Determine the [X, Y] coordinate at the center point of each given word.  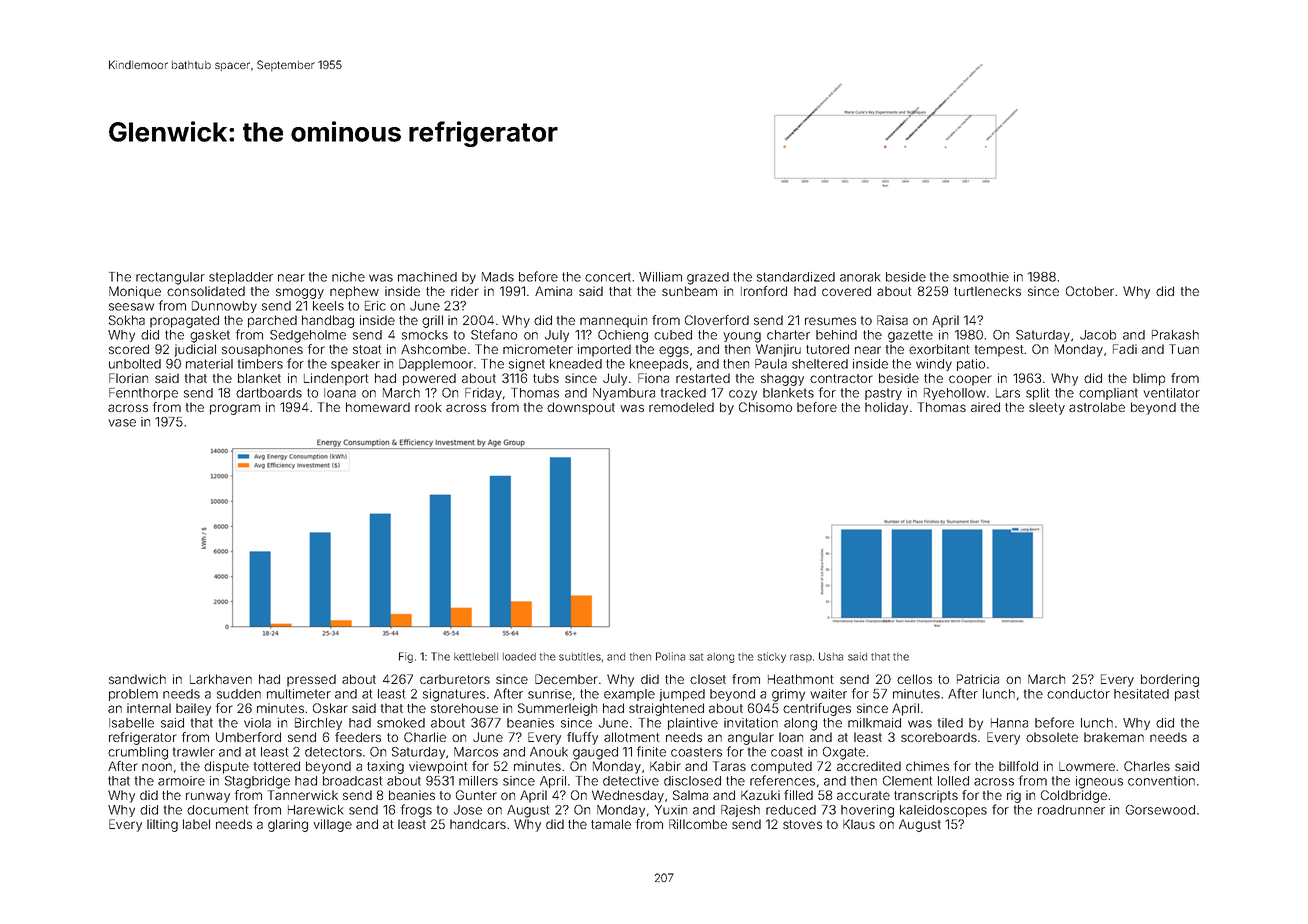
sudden [239, 694]
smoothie [981, 277]
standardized [796, 277]
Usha [831, 656]
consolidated [206, 291]
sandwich [137, 679]
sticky [771, 657]
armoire [181, 781]
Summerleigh [557, 709]
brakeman [1114, 737]
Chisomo [765, 407]
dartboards [269, 393]
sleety [1047, 408]
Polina [670, 656]
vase [122, 423]
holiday [886, 408]
